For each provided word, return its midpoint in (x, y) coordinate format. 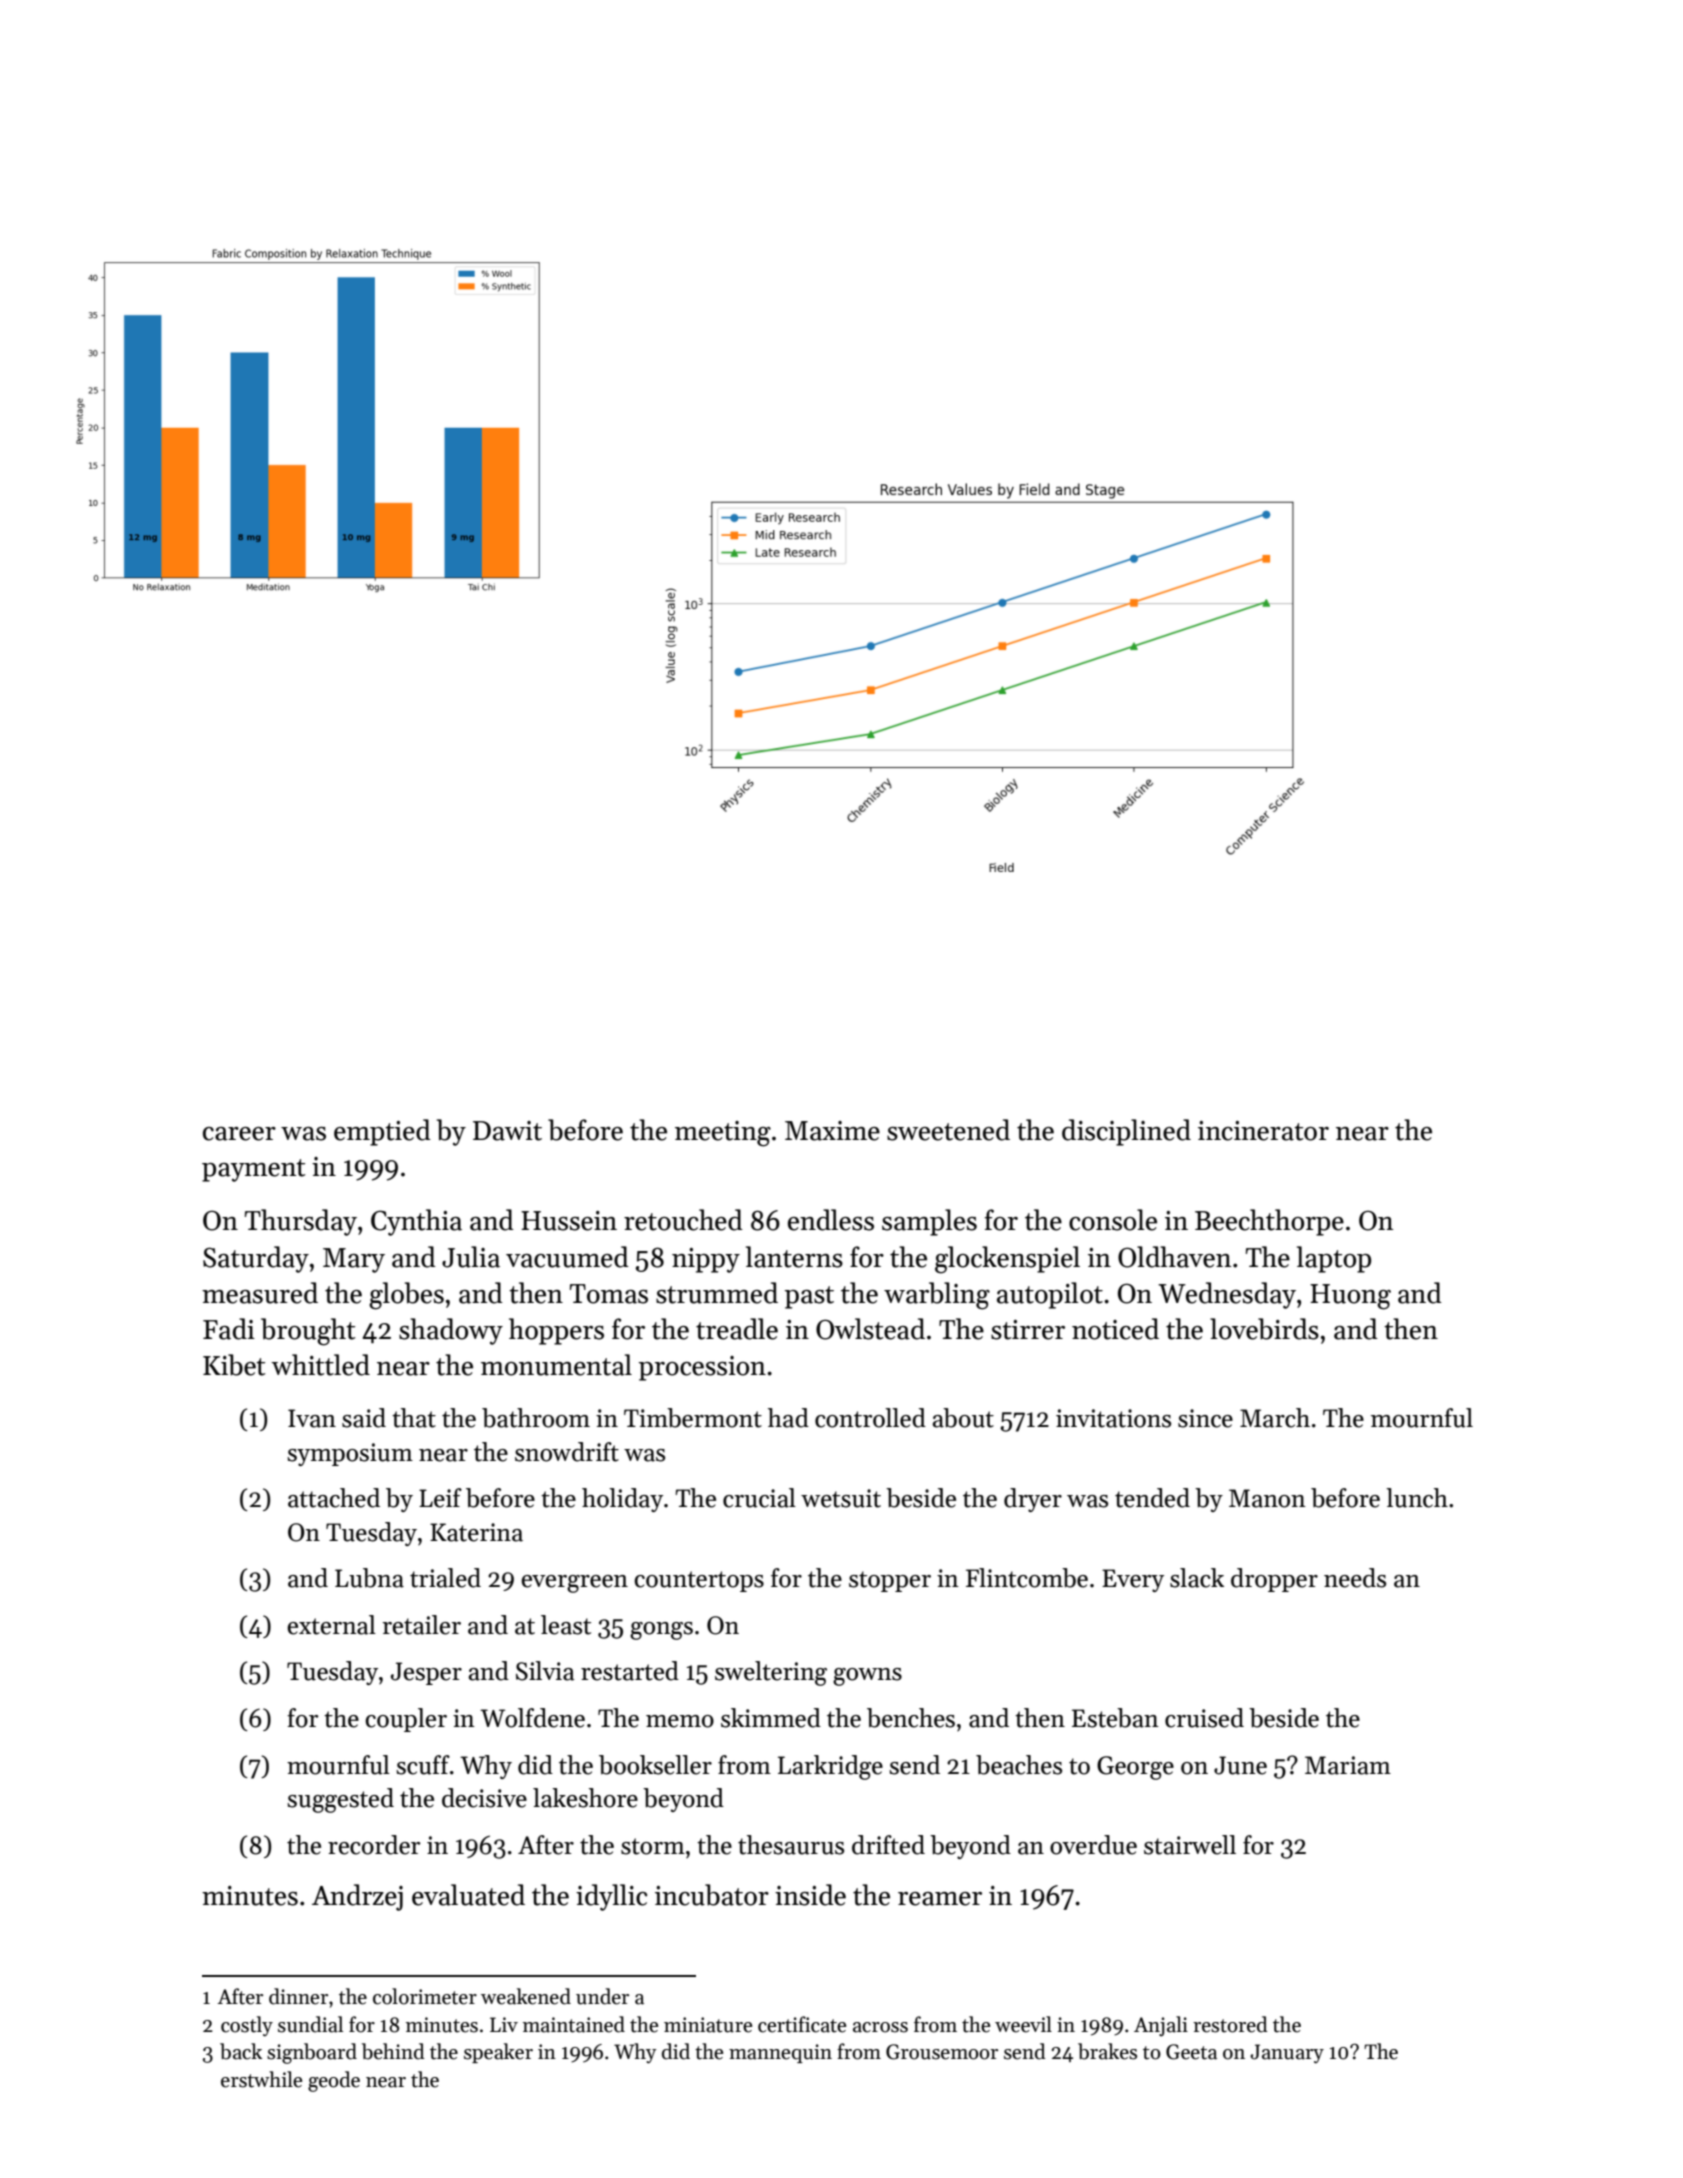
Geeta (1191, 2052)
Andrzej (357, 1897)
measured (260, 1293)
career (239, 1134)
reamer (940, 1899)
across (880, 2027)
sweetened (948, 1130)
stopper (890, 1581)
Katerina (476, 1532)
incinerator (1263, 1131)
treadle (737, 1329)
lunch (1417, 1498)
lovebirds (1264, 1329)
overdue (1093, 1845)
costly (247, 2026)
